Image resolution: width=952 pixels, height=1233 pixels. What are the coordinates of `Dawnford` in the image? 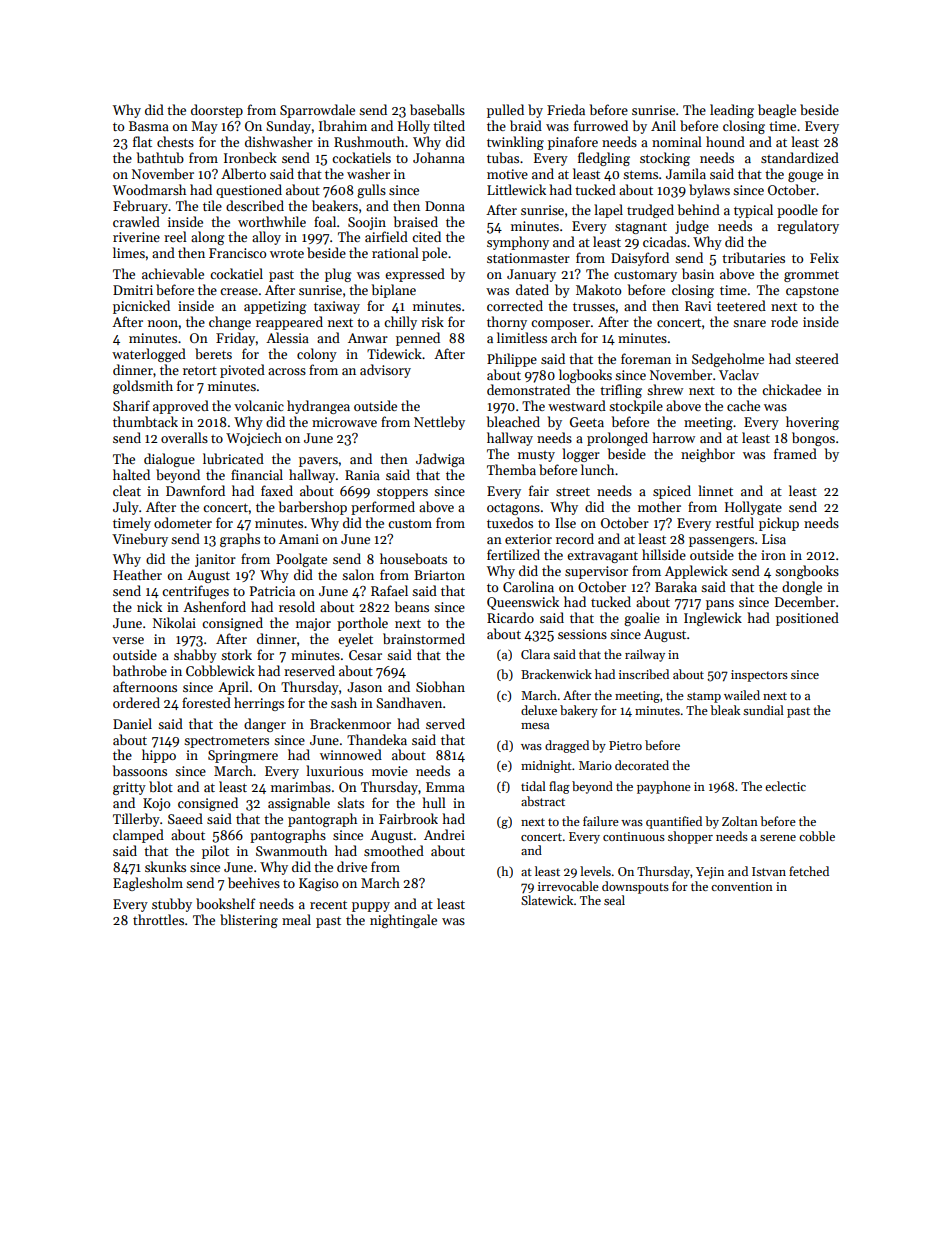 It's located at (195, 490).
